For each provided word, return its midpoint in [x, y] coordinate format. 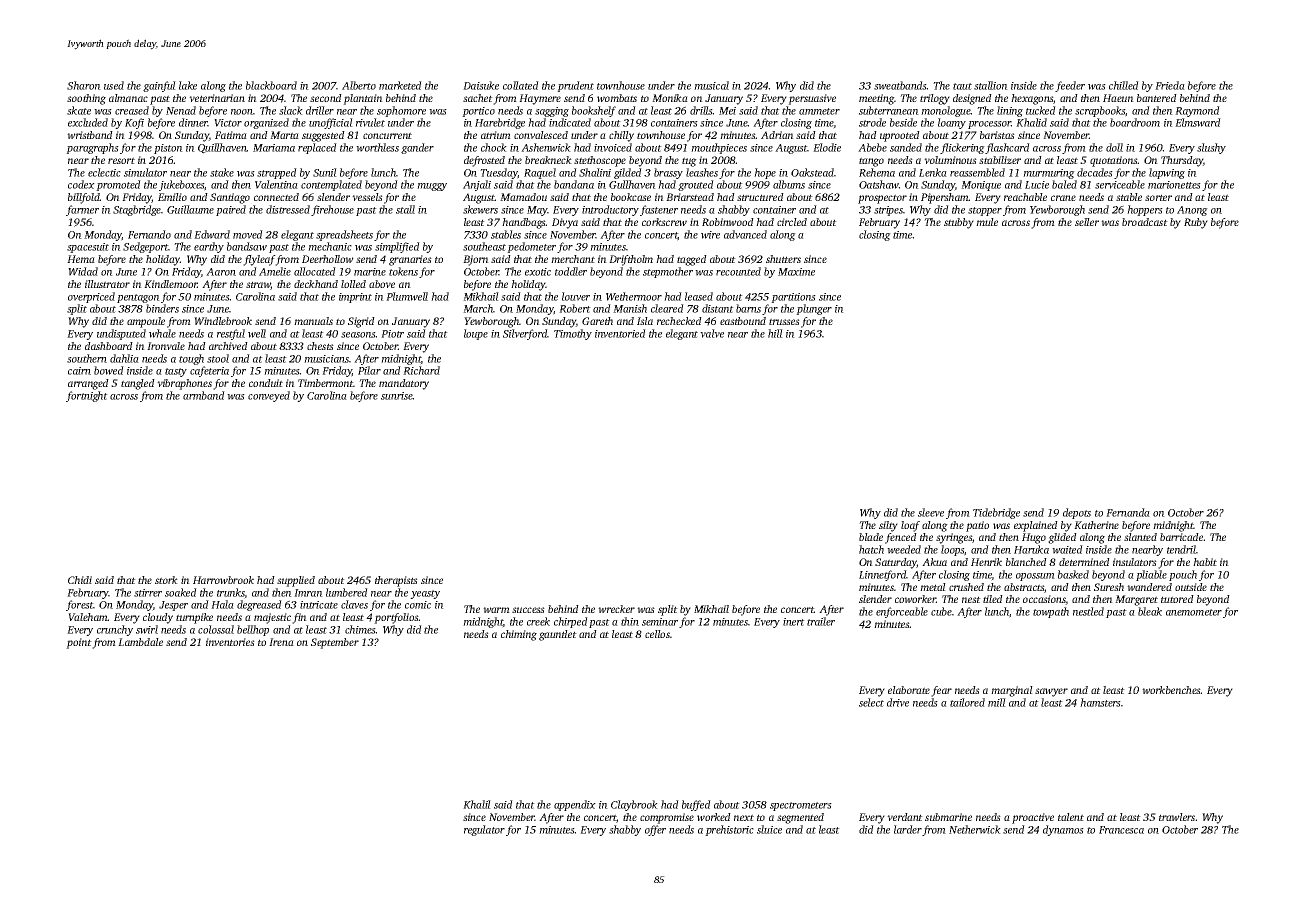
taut [962, 86]
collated [521, 85]
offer [655, 830]
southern [87, 358]
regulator [484, 830]
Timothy [573, 334]
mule [987, 222]
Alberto [359, 85]
